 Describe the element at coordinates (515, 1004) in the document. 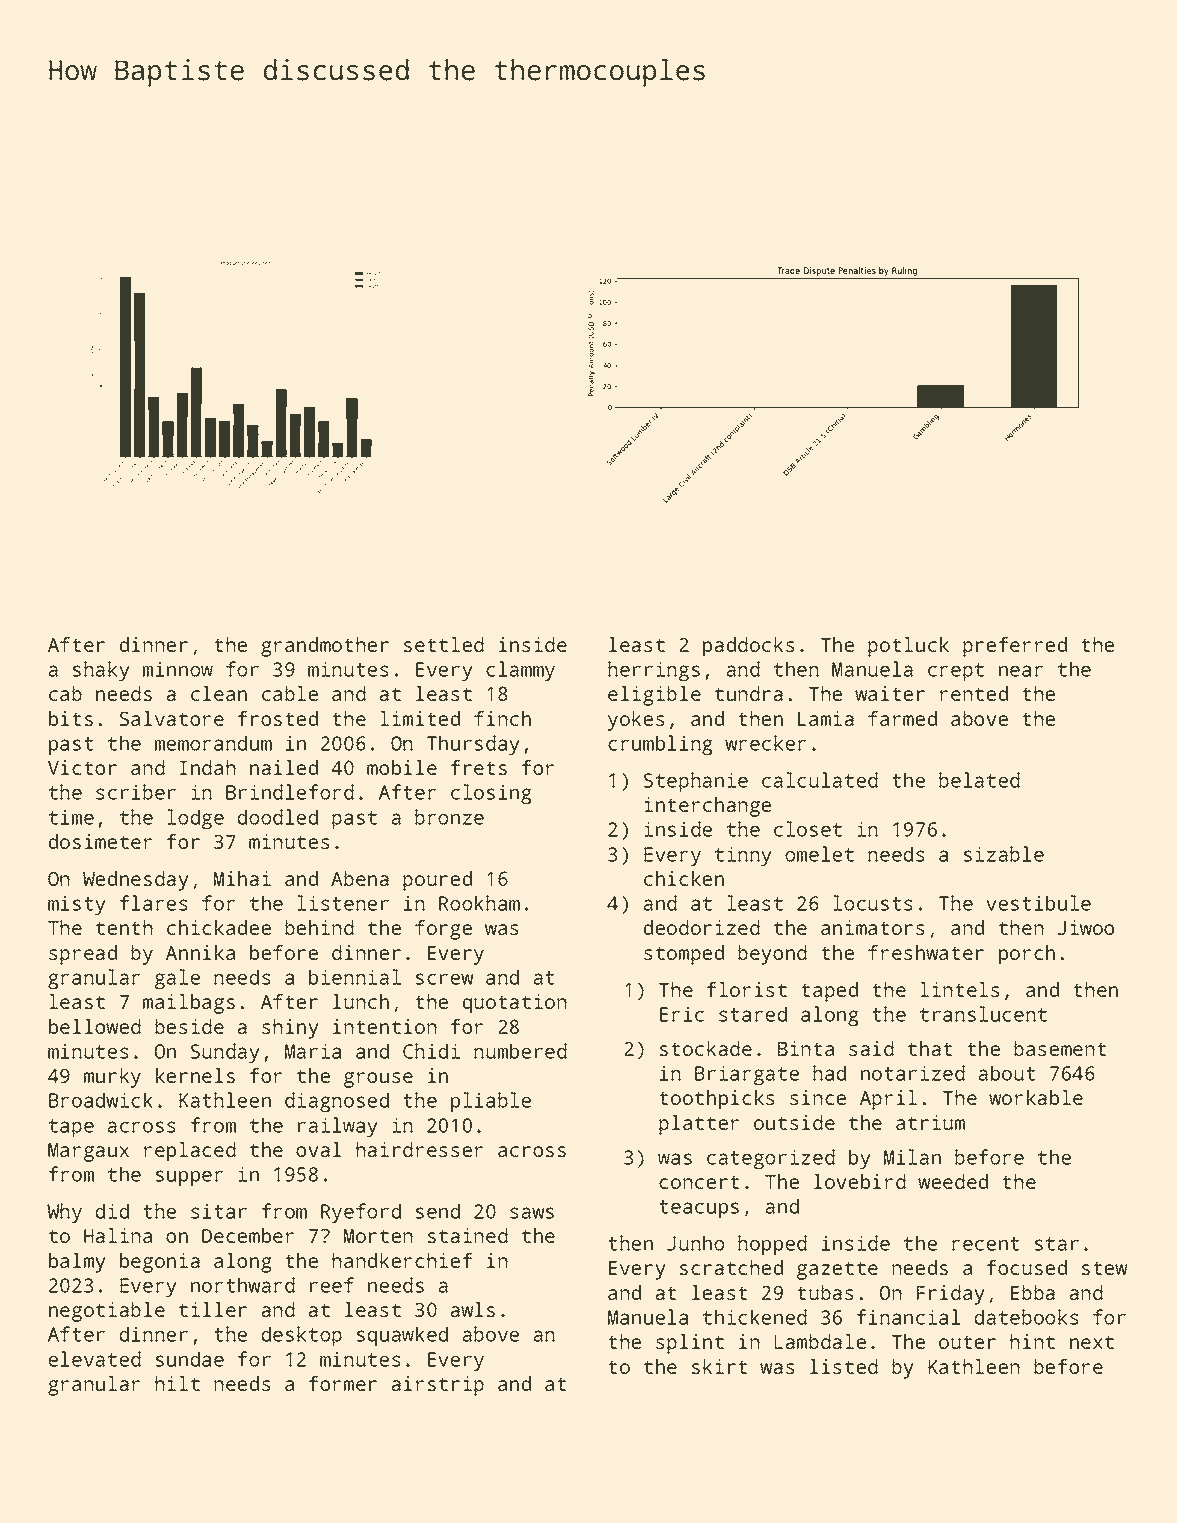

I see `quotation` at that location.
